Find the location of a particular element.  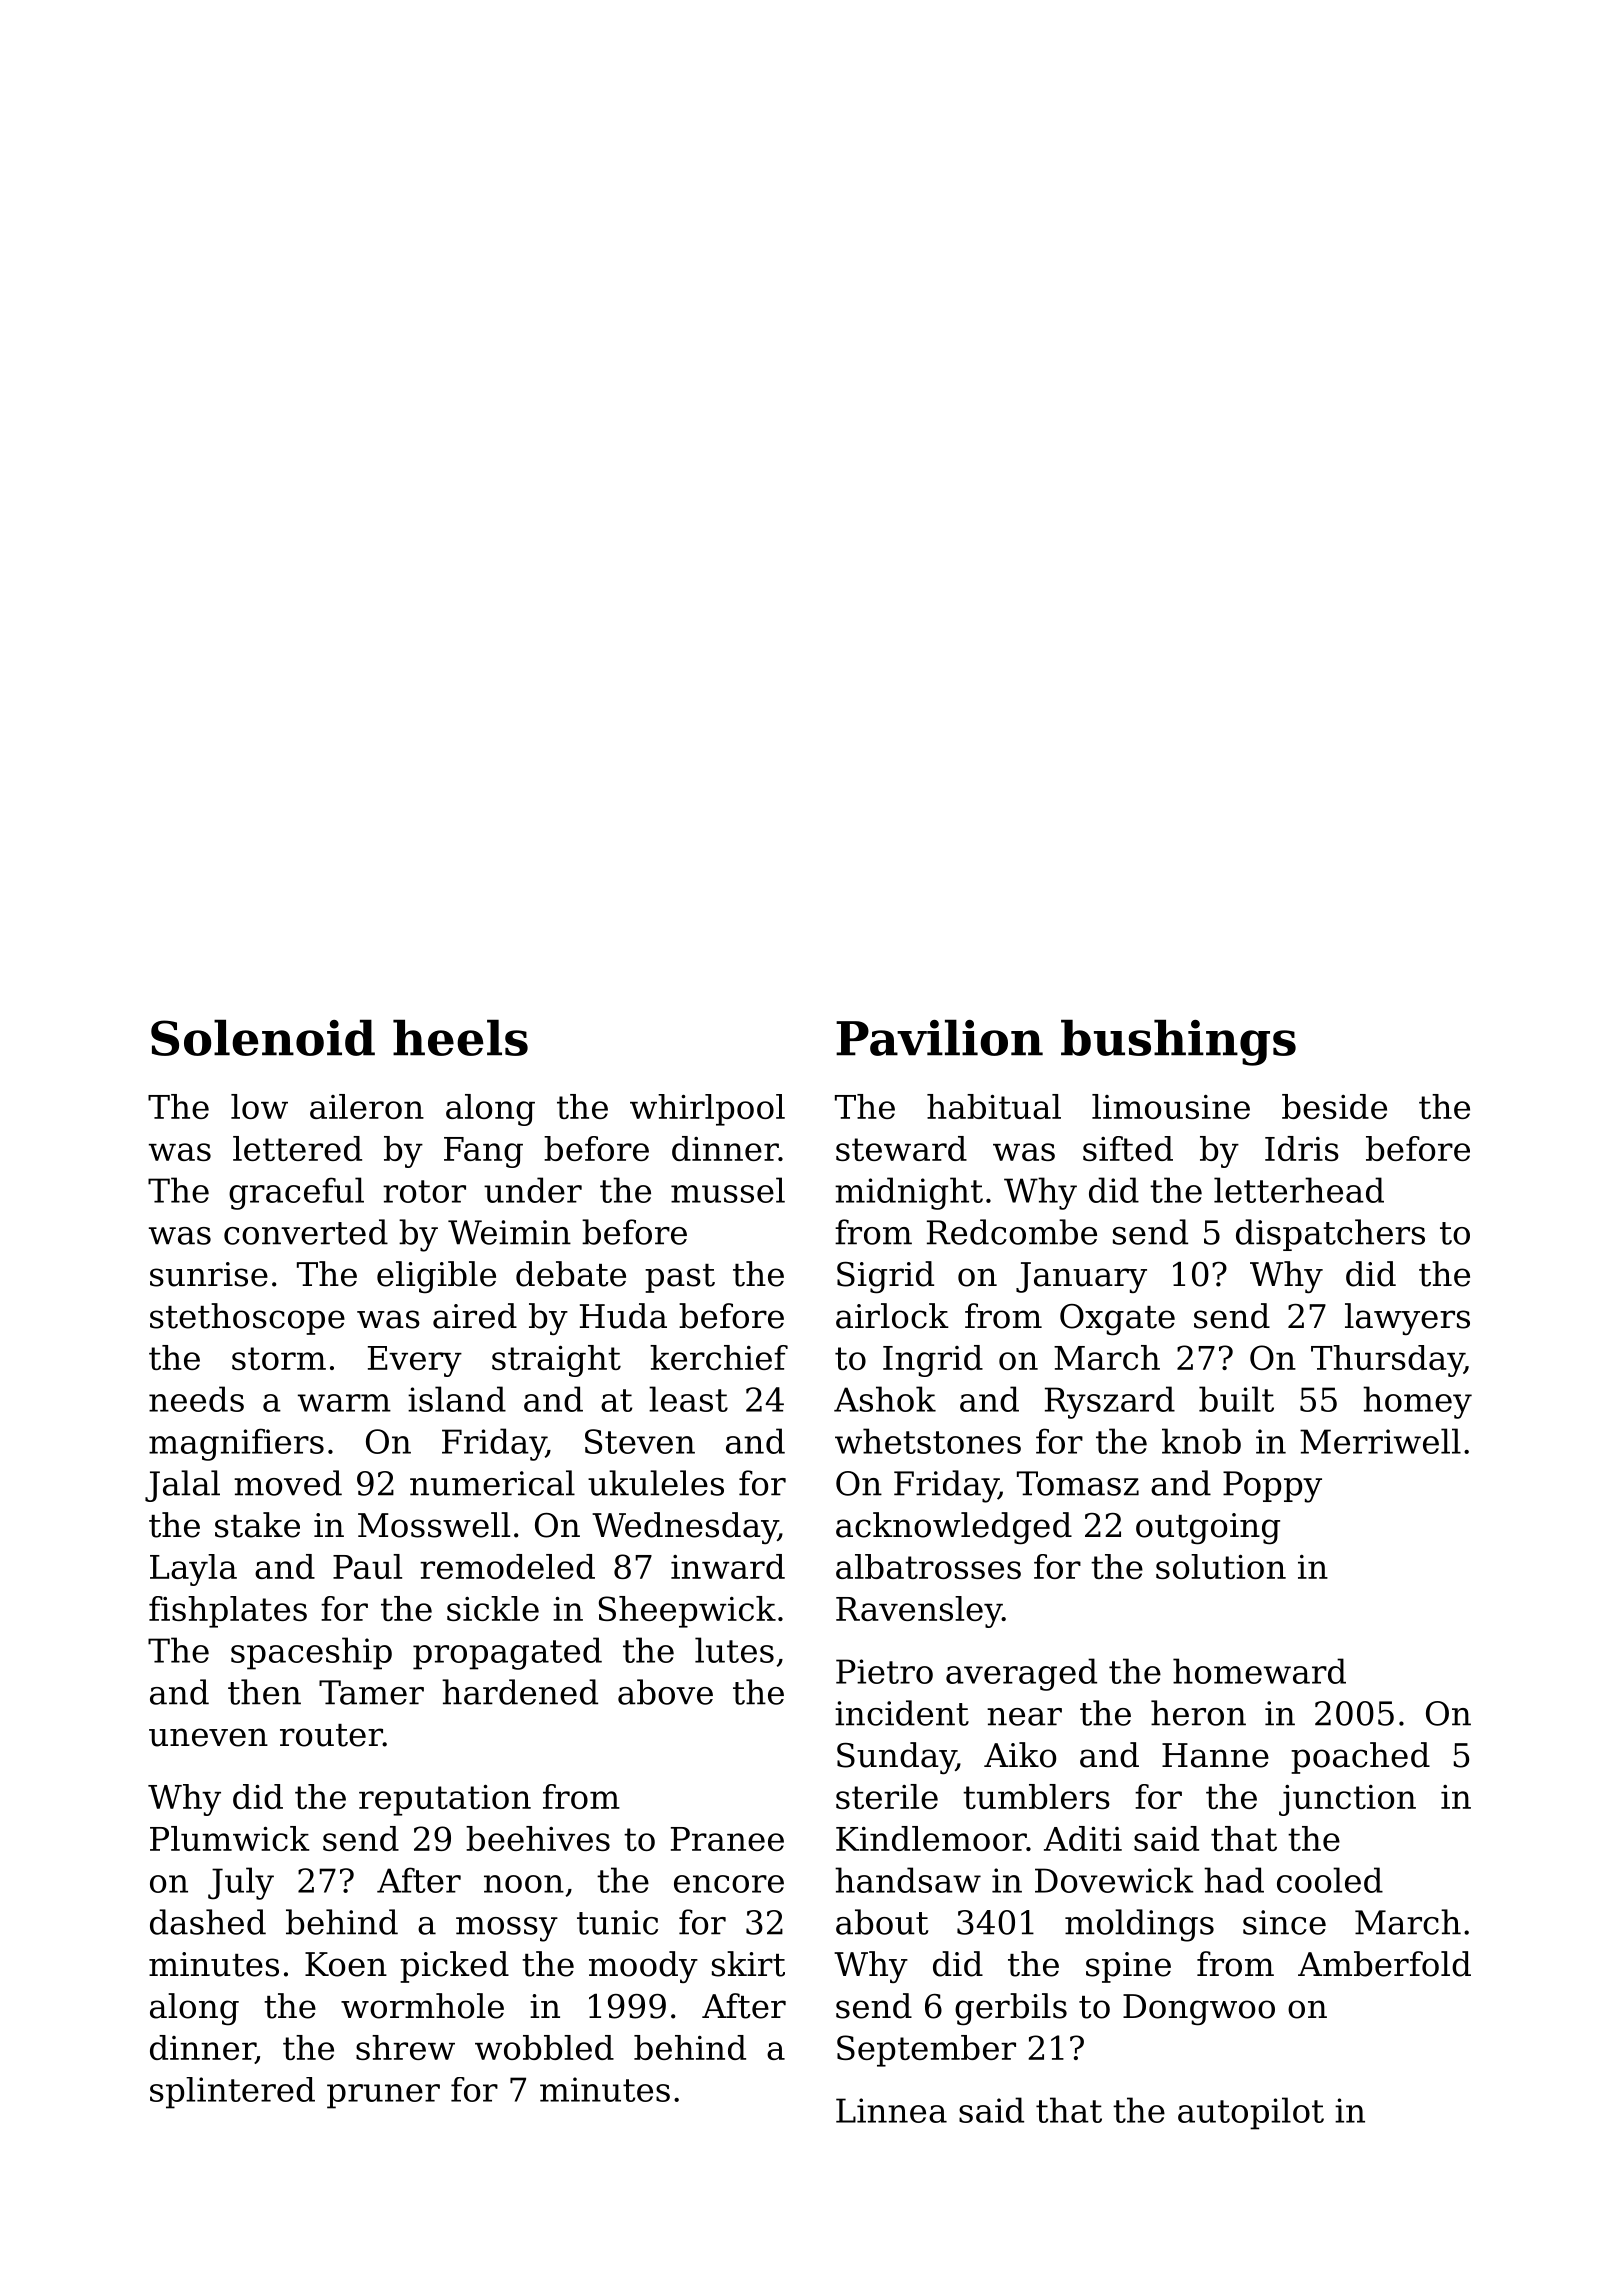

Pavilion is located at coordinates (939, 1037).
